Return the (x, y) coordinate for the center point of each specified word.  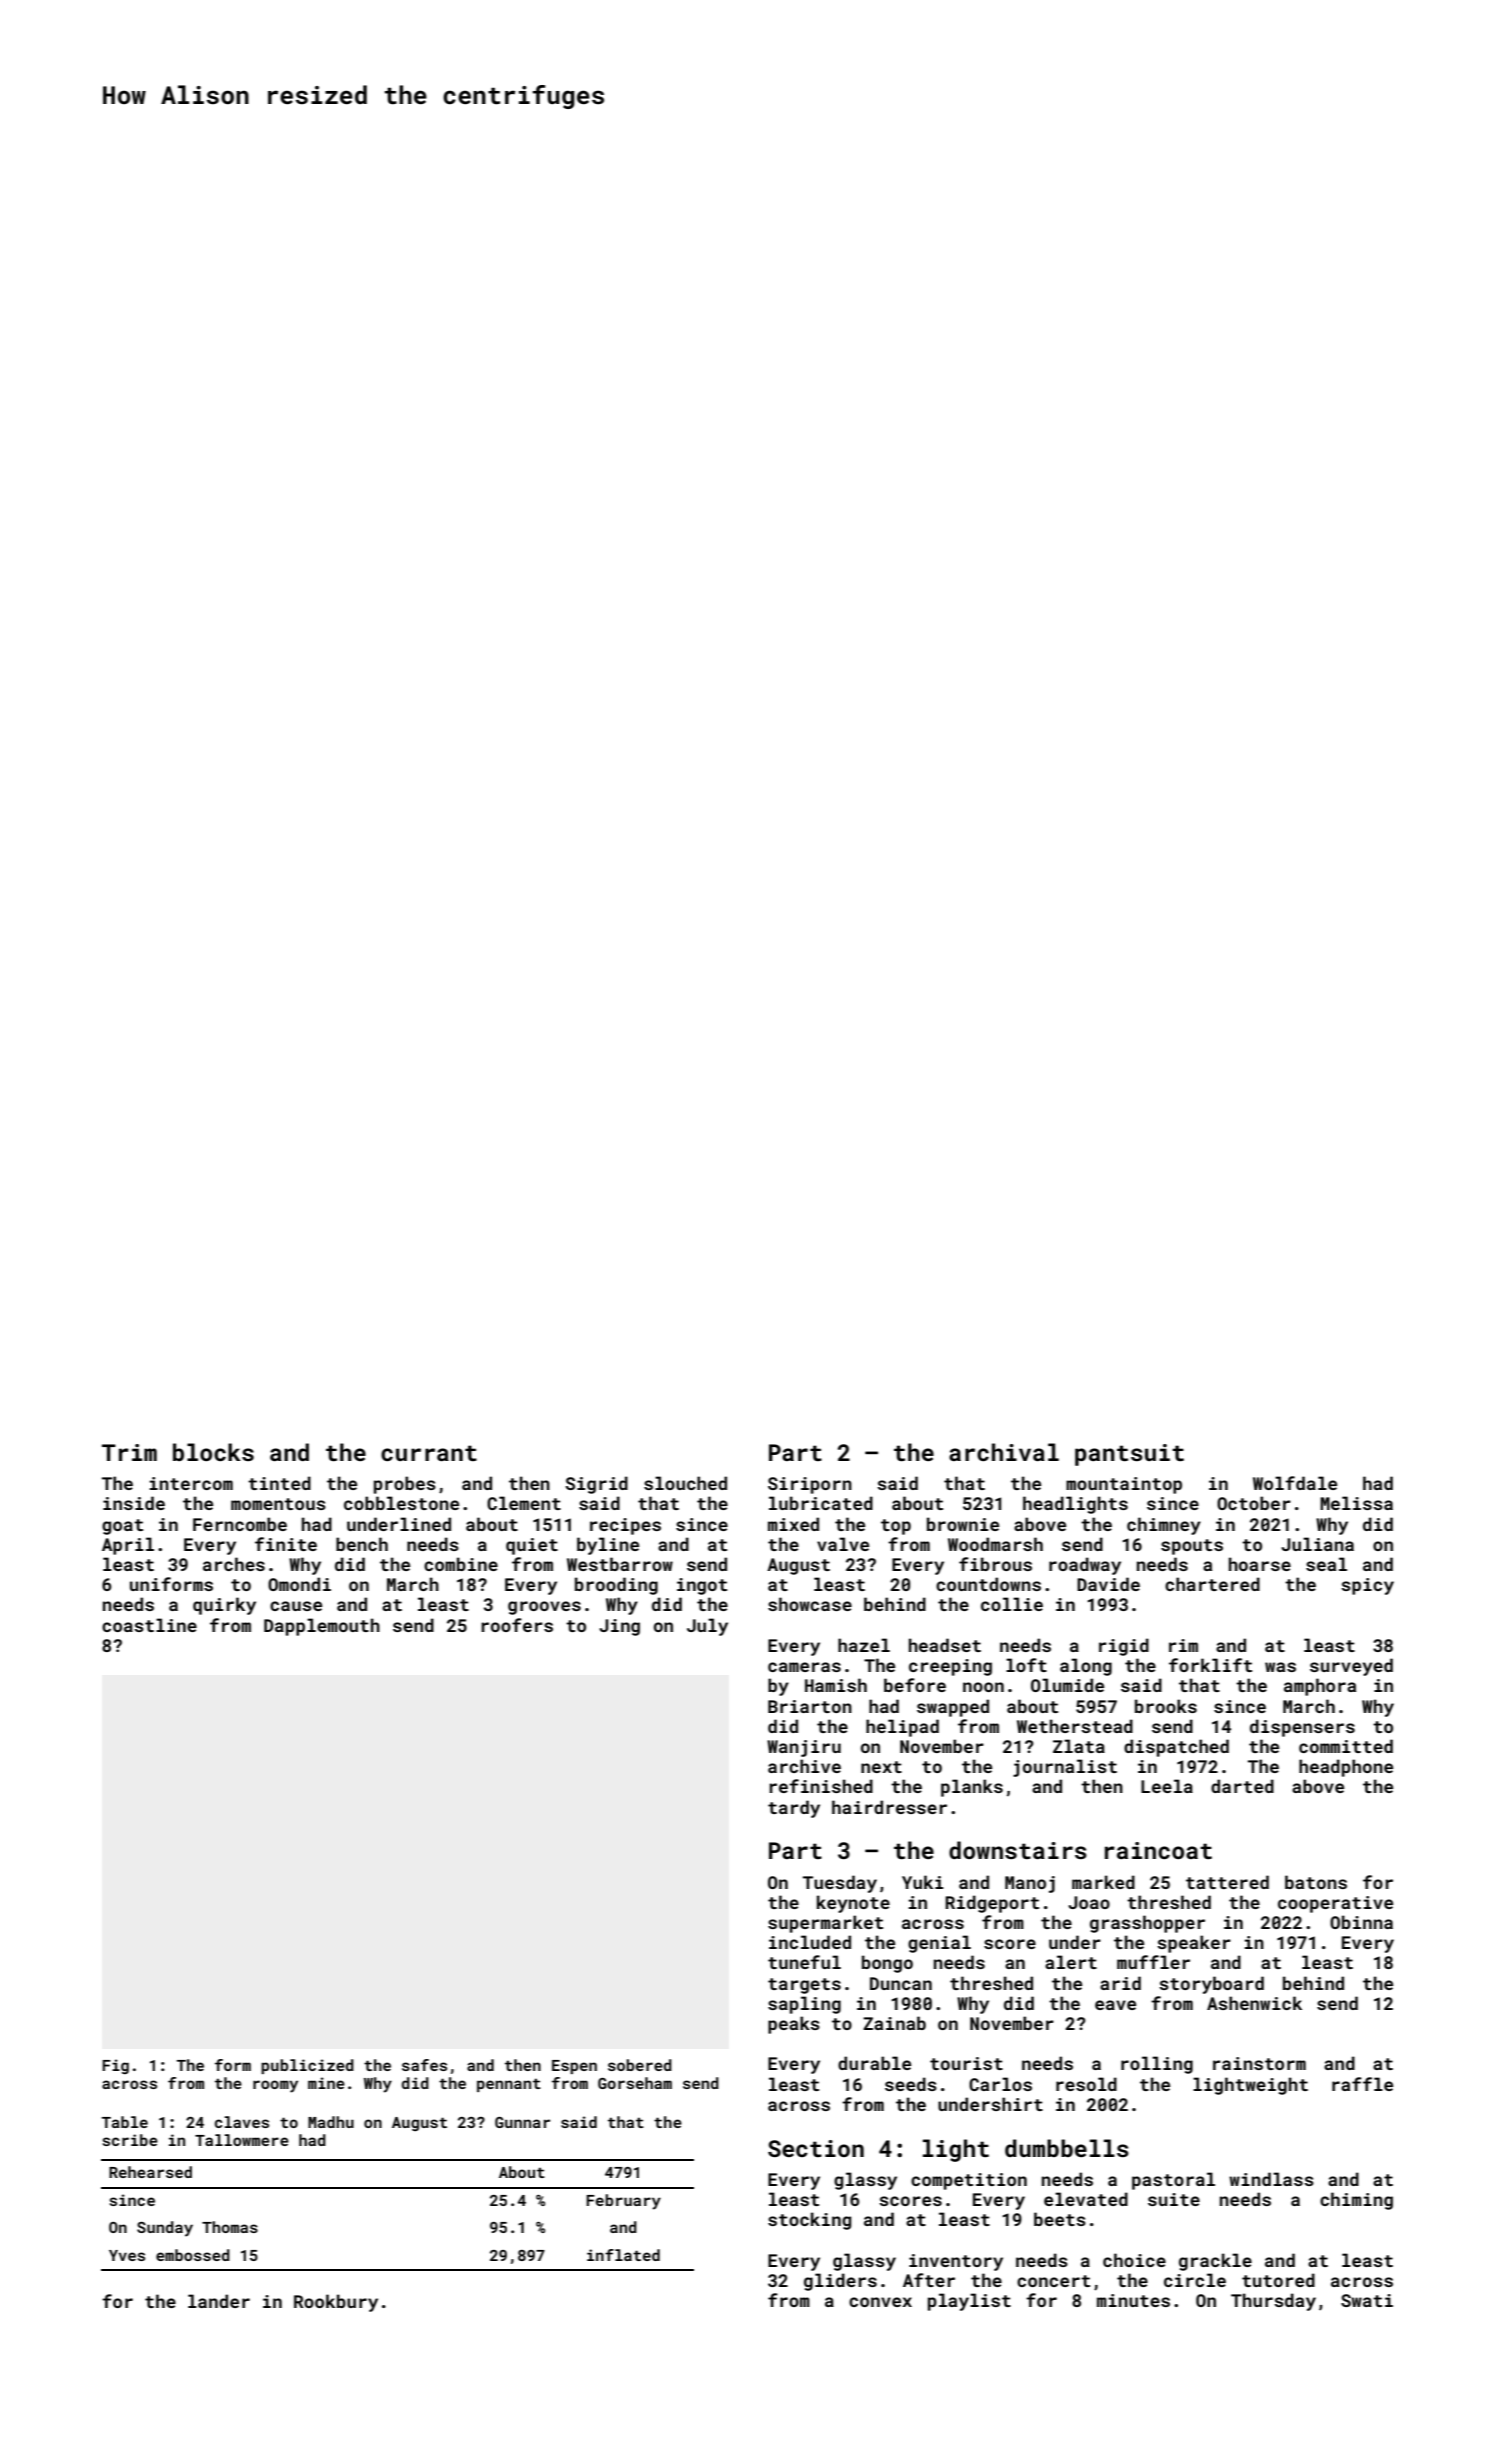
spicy (1367, 1586)
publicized (307, 2066)
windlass (1271, 2179)
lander (219, 2301)
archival (1004, 1452)
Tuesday (840, 1884)
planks (972, 1788)
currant (429, 1453)
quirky (224, 1606)
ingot (702, 1586)
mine (326, 2083)
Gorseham (635, 2083)
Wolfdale (1295, 1483)
